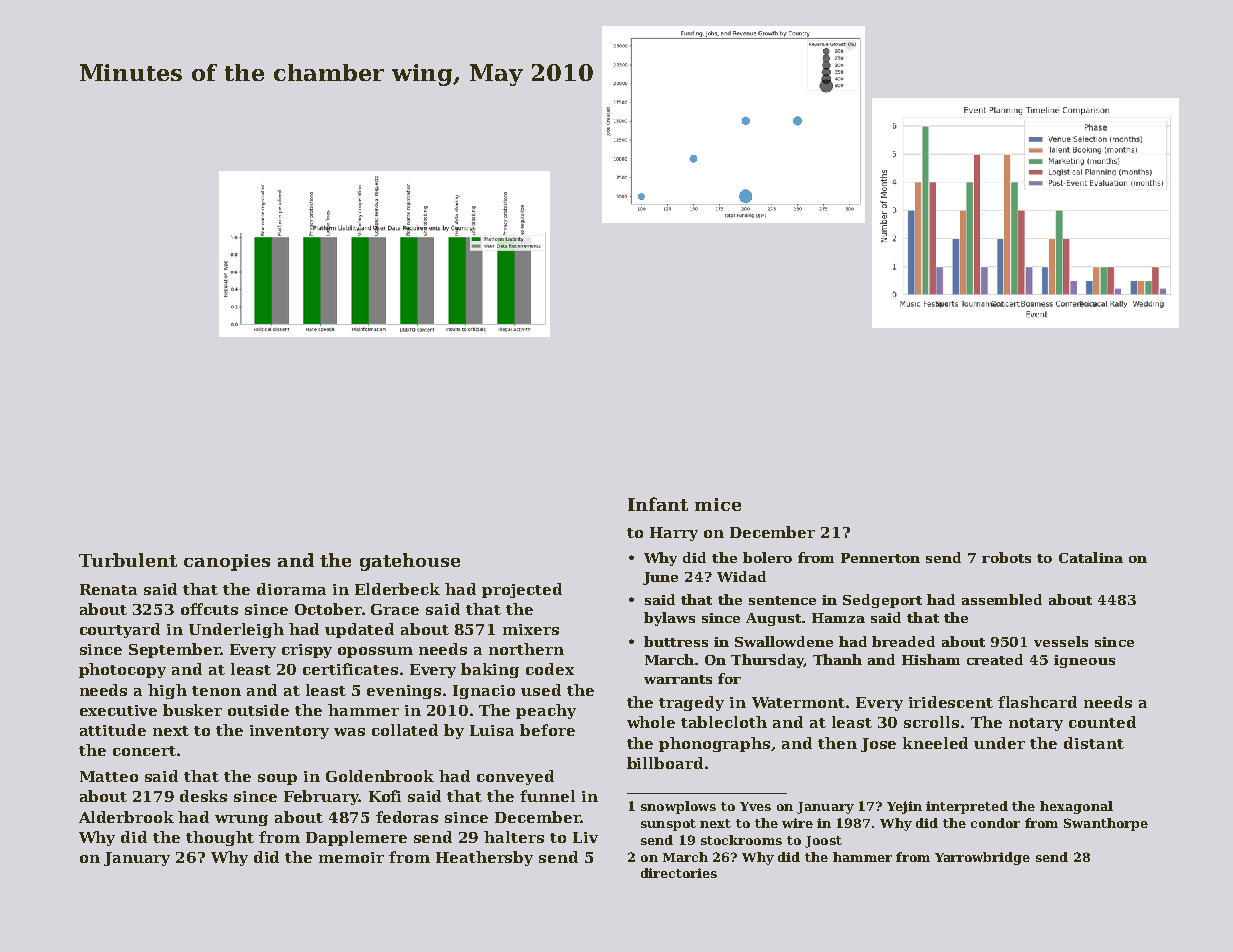 This screenshot has width=1233, height=952. What do you see at coordinates (982, 858) in the screenshot?
I see `Yarrowbridge` at bounding box center [982, 858].
